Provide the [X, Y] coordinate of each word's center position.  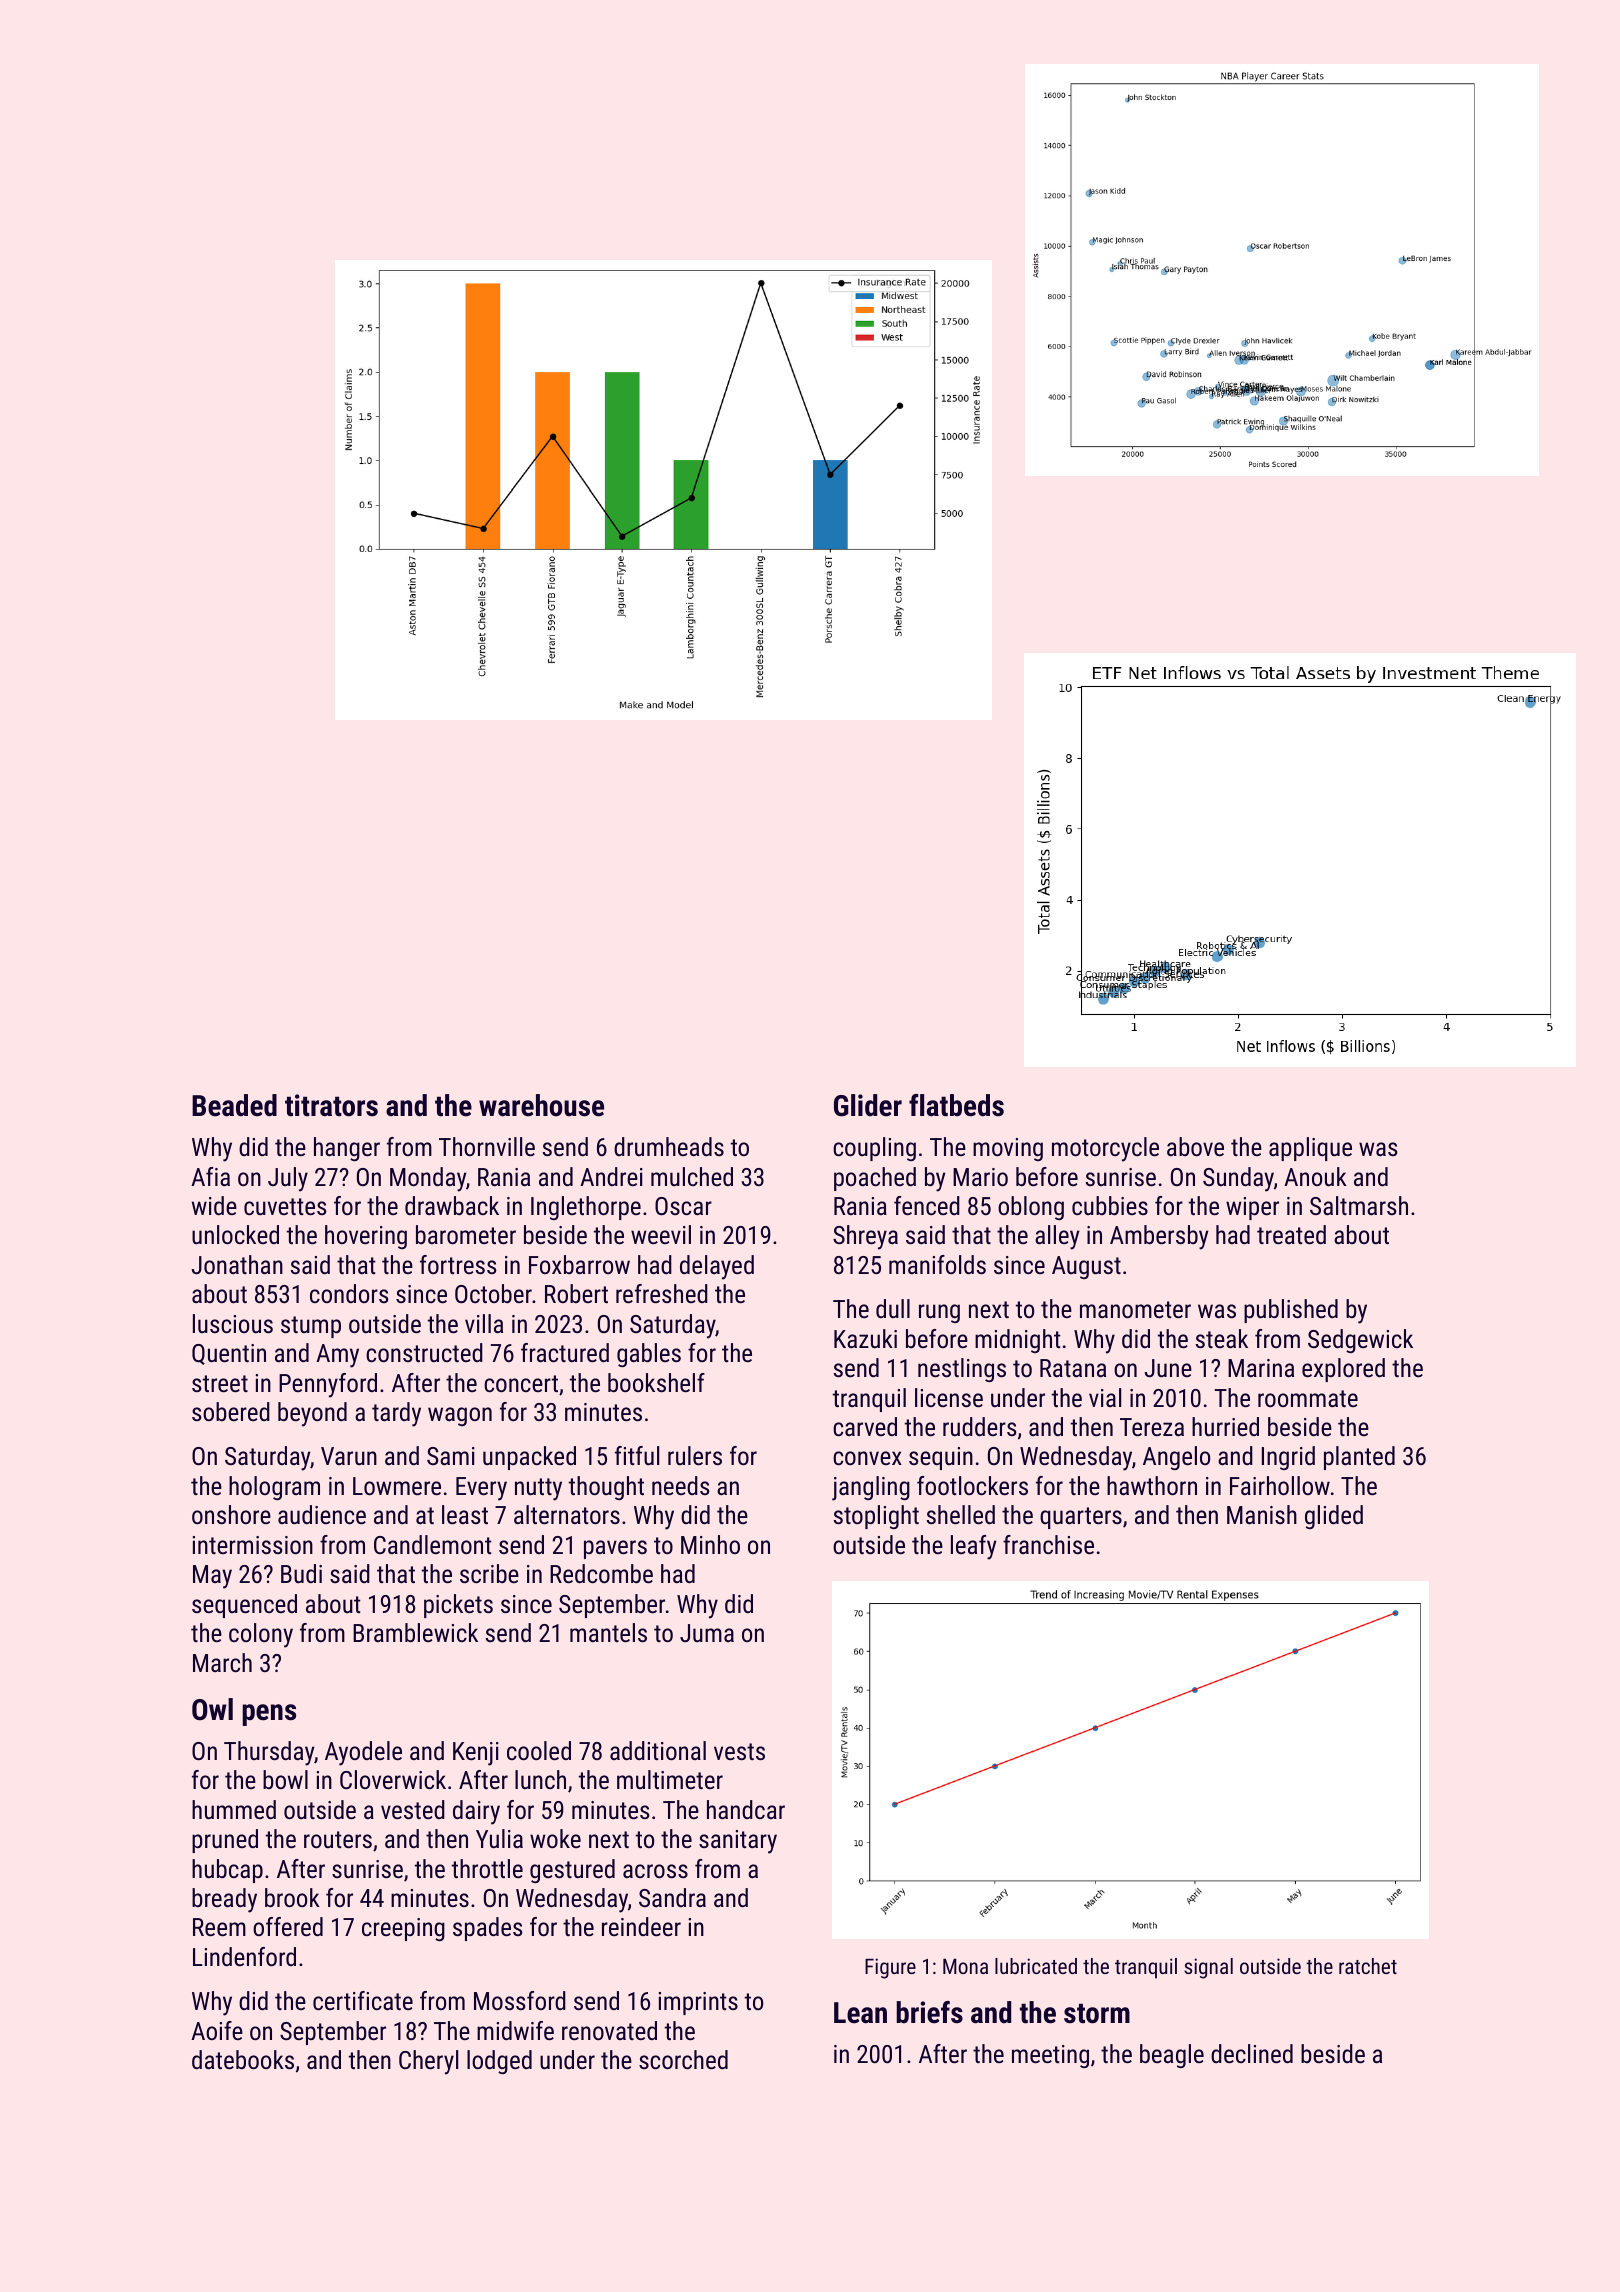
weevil [661, 1234]
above [1195, 1146]
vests [739, 1751]
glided [1334, 1517]
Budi [301, 1573]
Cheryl [428, 2062]
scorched [683, 2059]
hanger [347, 1149]
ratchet [1368, 1966]
